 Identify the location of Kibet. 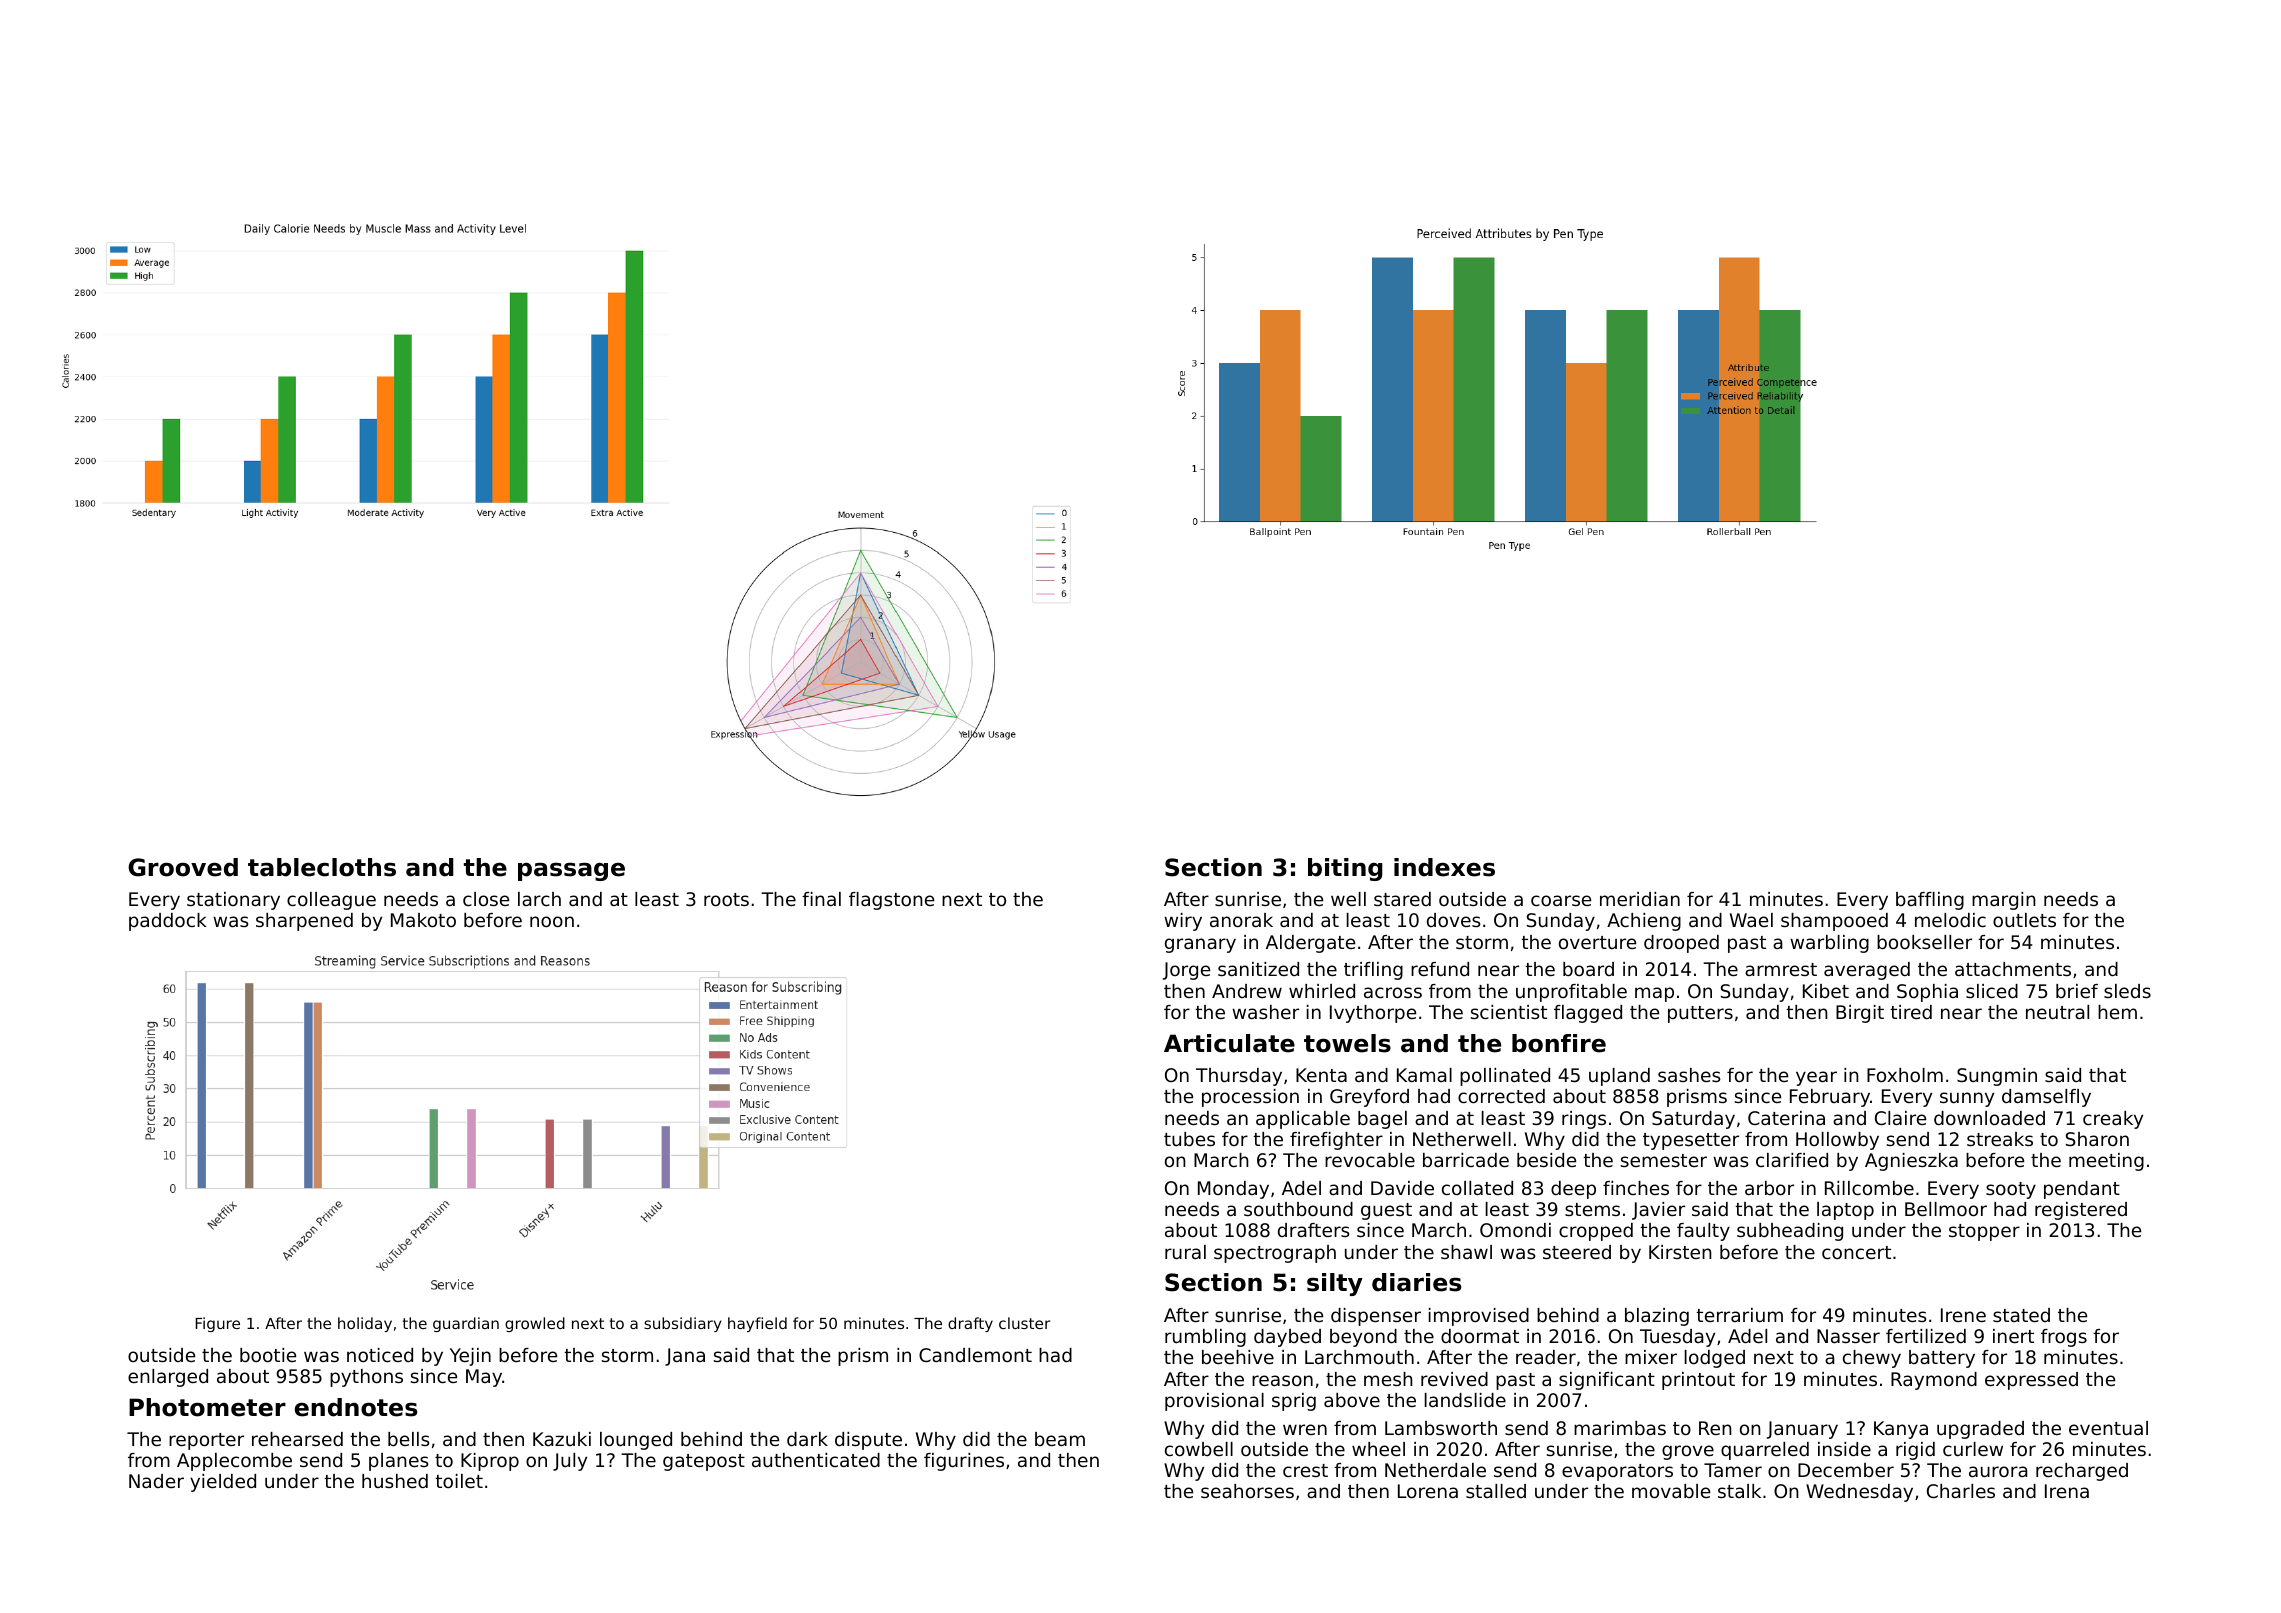
(1826, 991).
